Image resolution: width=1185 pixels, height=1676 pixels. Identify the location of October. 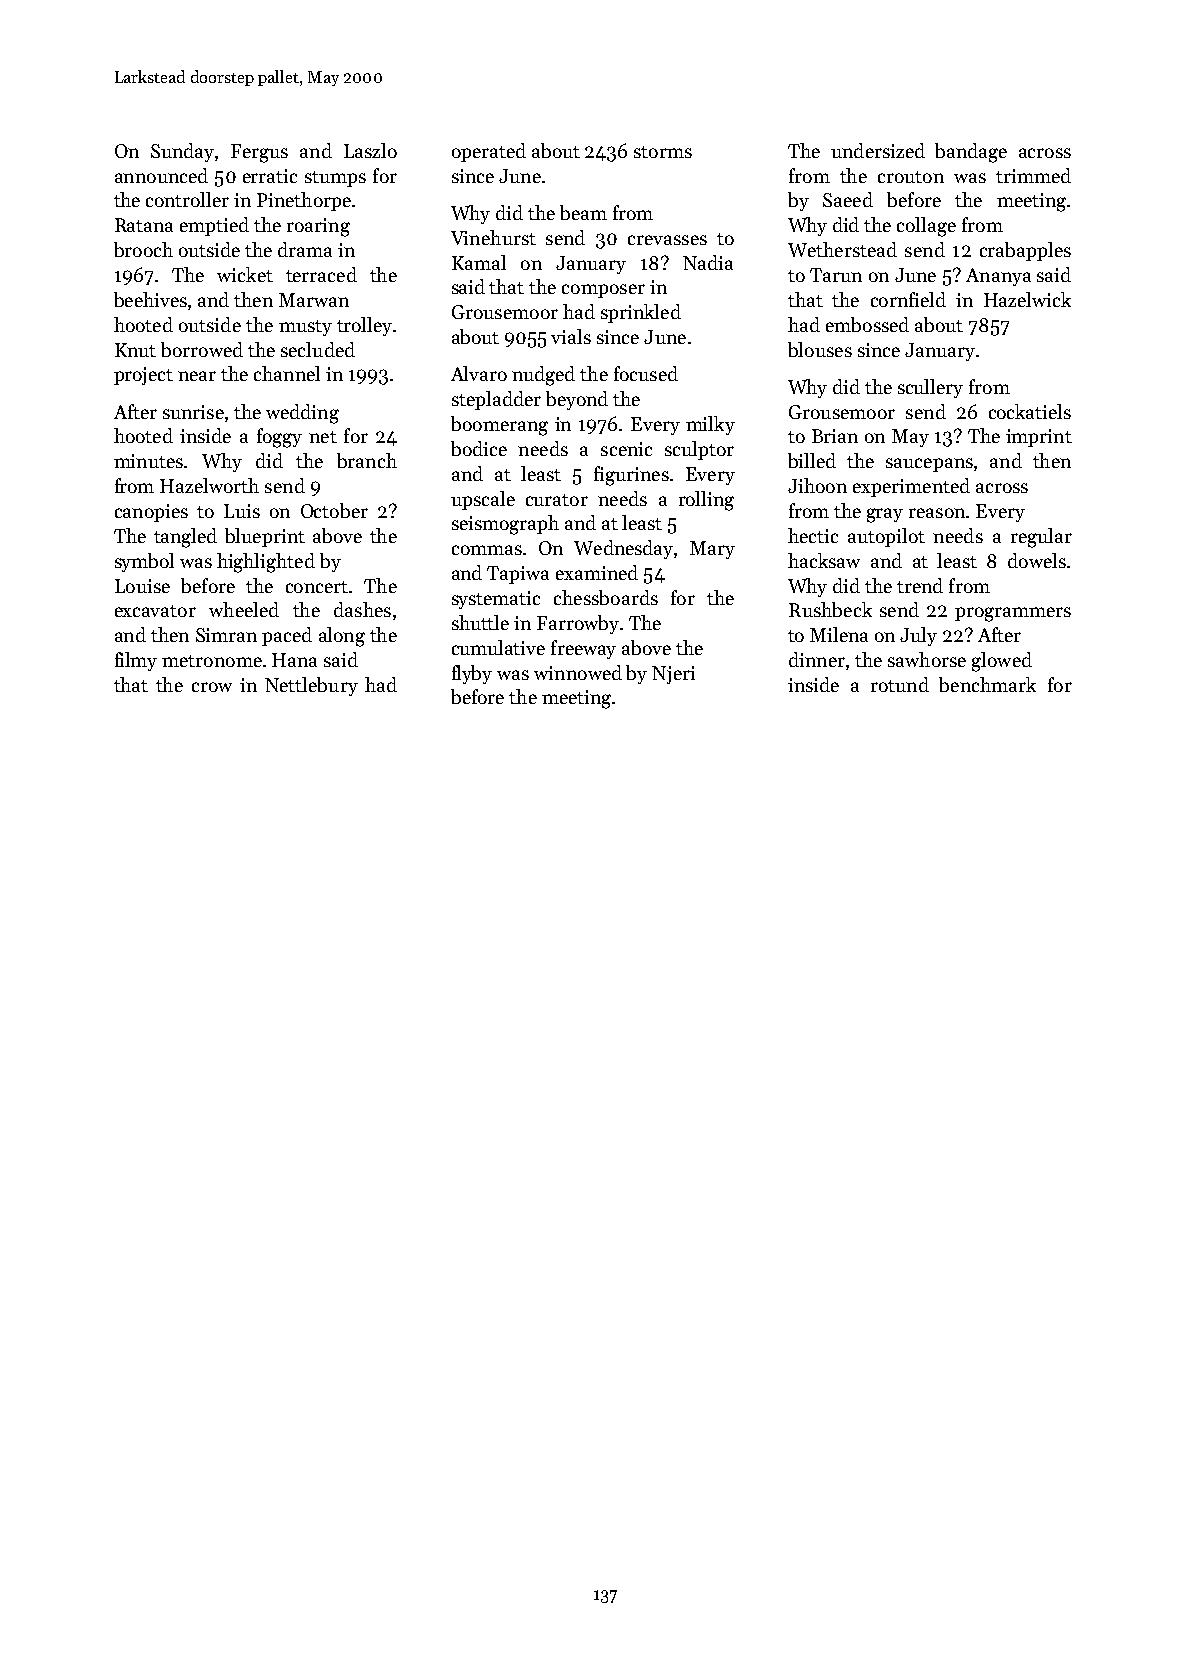
(334, 510).
